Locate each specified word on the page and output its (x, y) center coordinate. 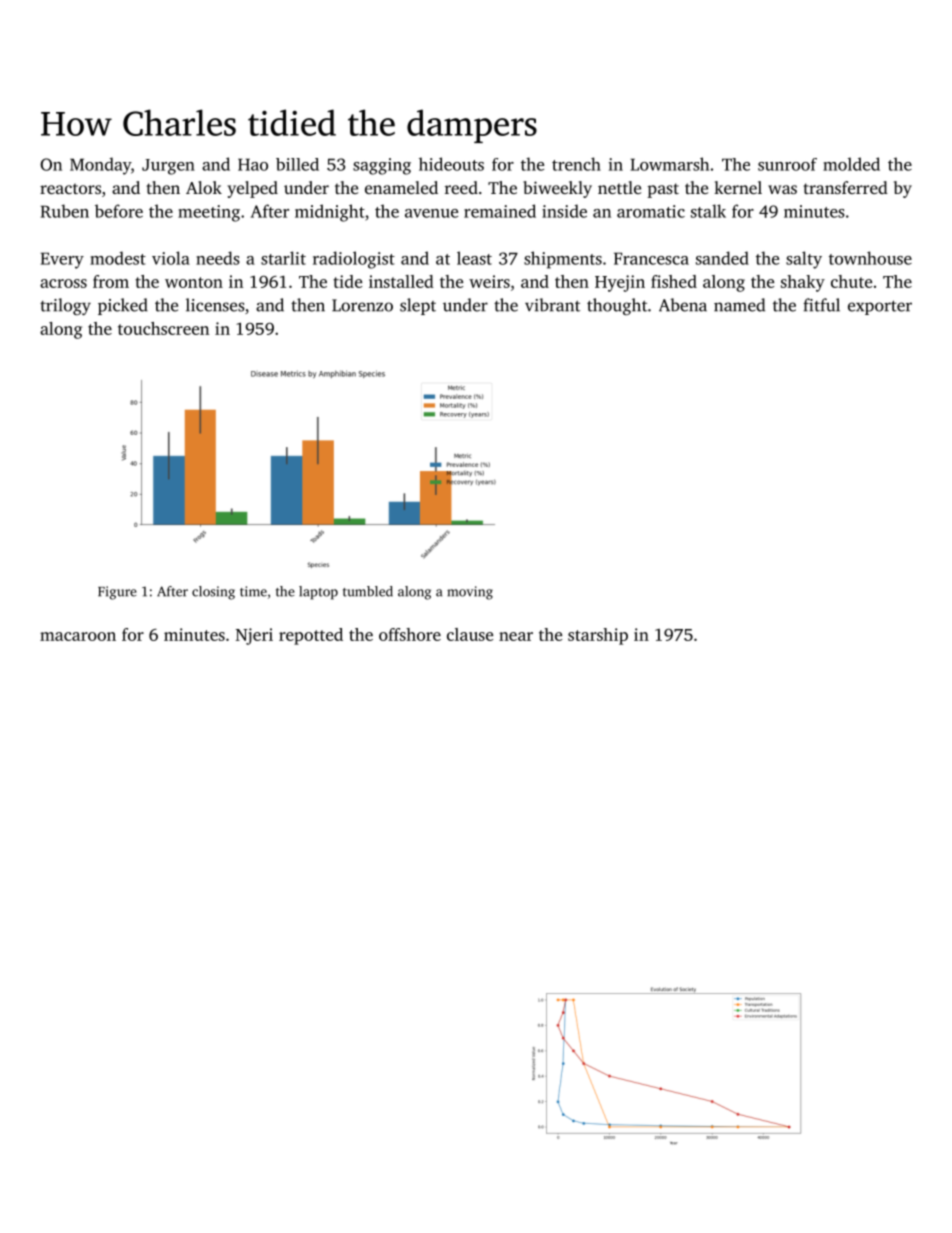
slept (418, 306)
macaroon (78, 636)
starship (598, 636)
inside (564, 211)
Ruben (65, 211)
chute (851, 281)
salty (804, 260)
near (516, 636)
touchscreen (163, 328)
